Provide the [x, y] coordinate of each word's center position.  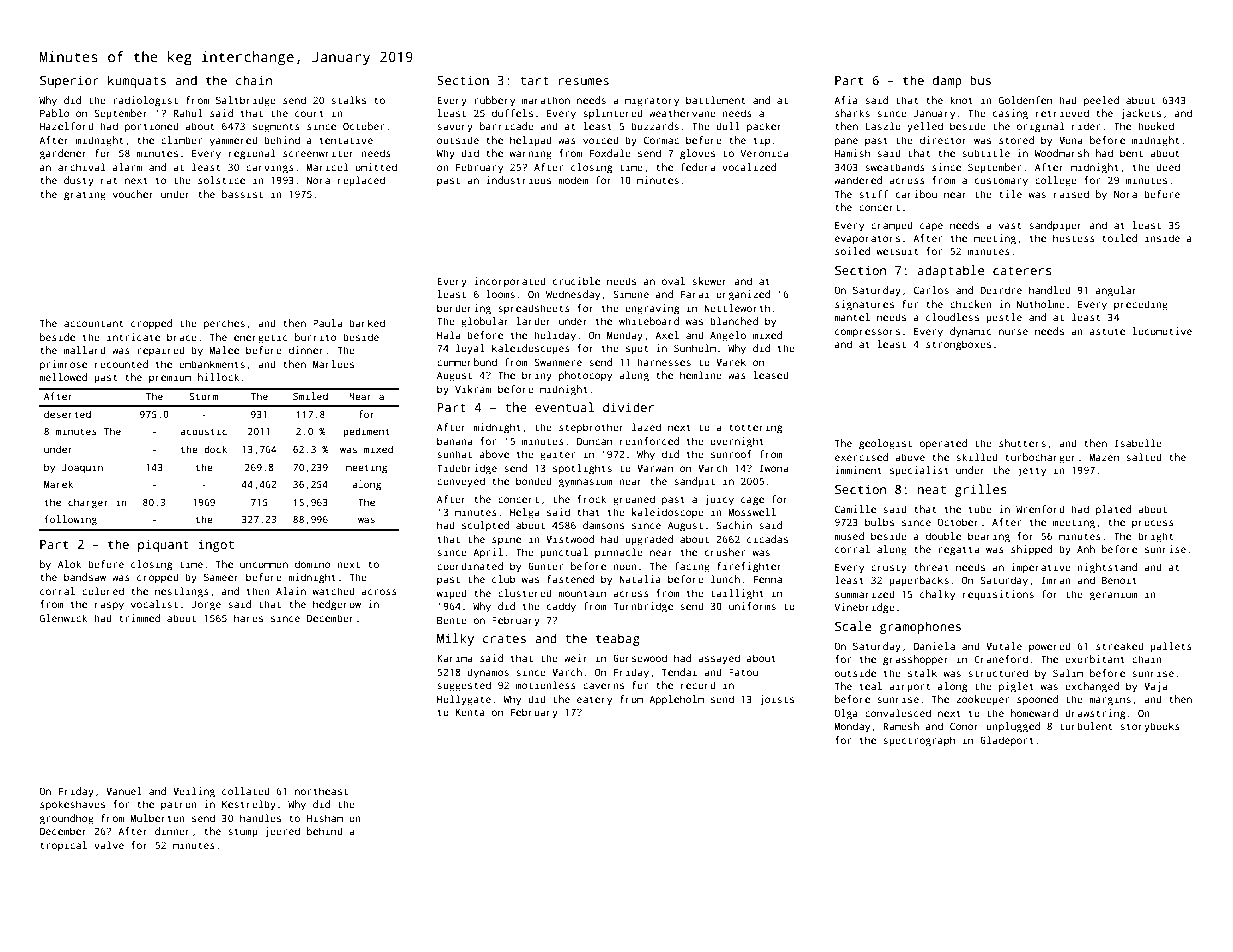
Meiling [194, 792]
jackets [1140, 114]
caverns [603, 686]
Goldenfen [1025, 100]
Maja [1155, 687]
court [309, 113]
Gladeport [1007, 741]
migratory [652, 101]
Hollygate [464, 700]
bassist [242, 194]
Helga [524, 513]
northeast [321, 791]
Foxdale [610, 153]
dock [215, 449]
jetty [1031, 471]
